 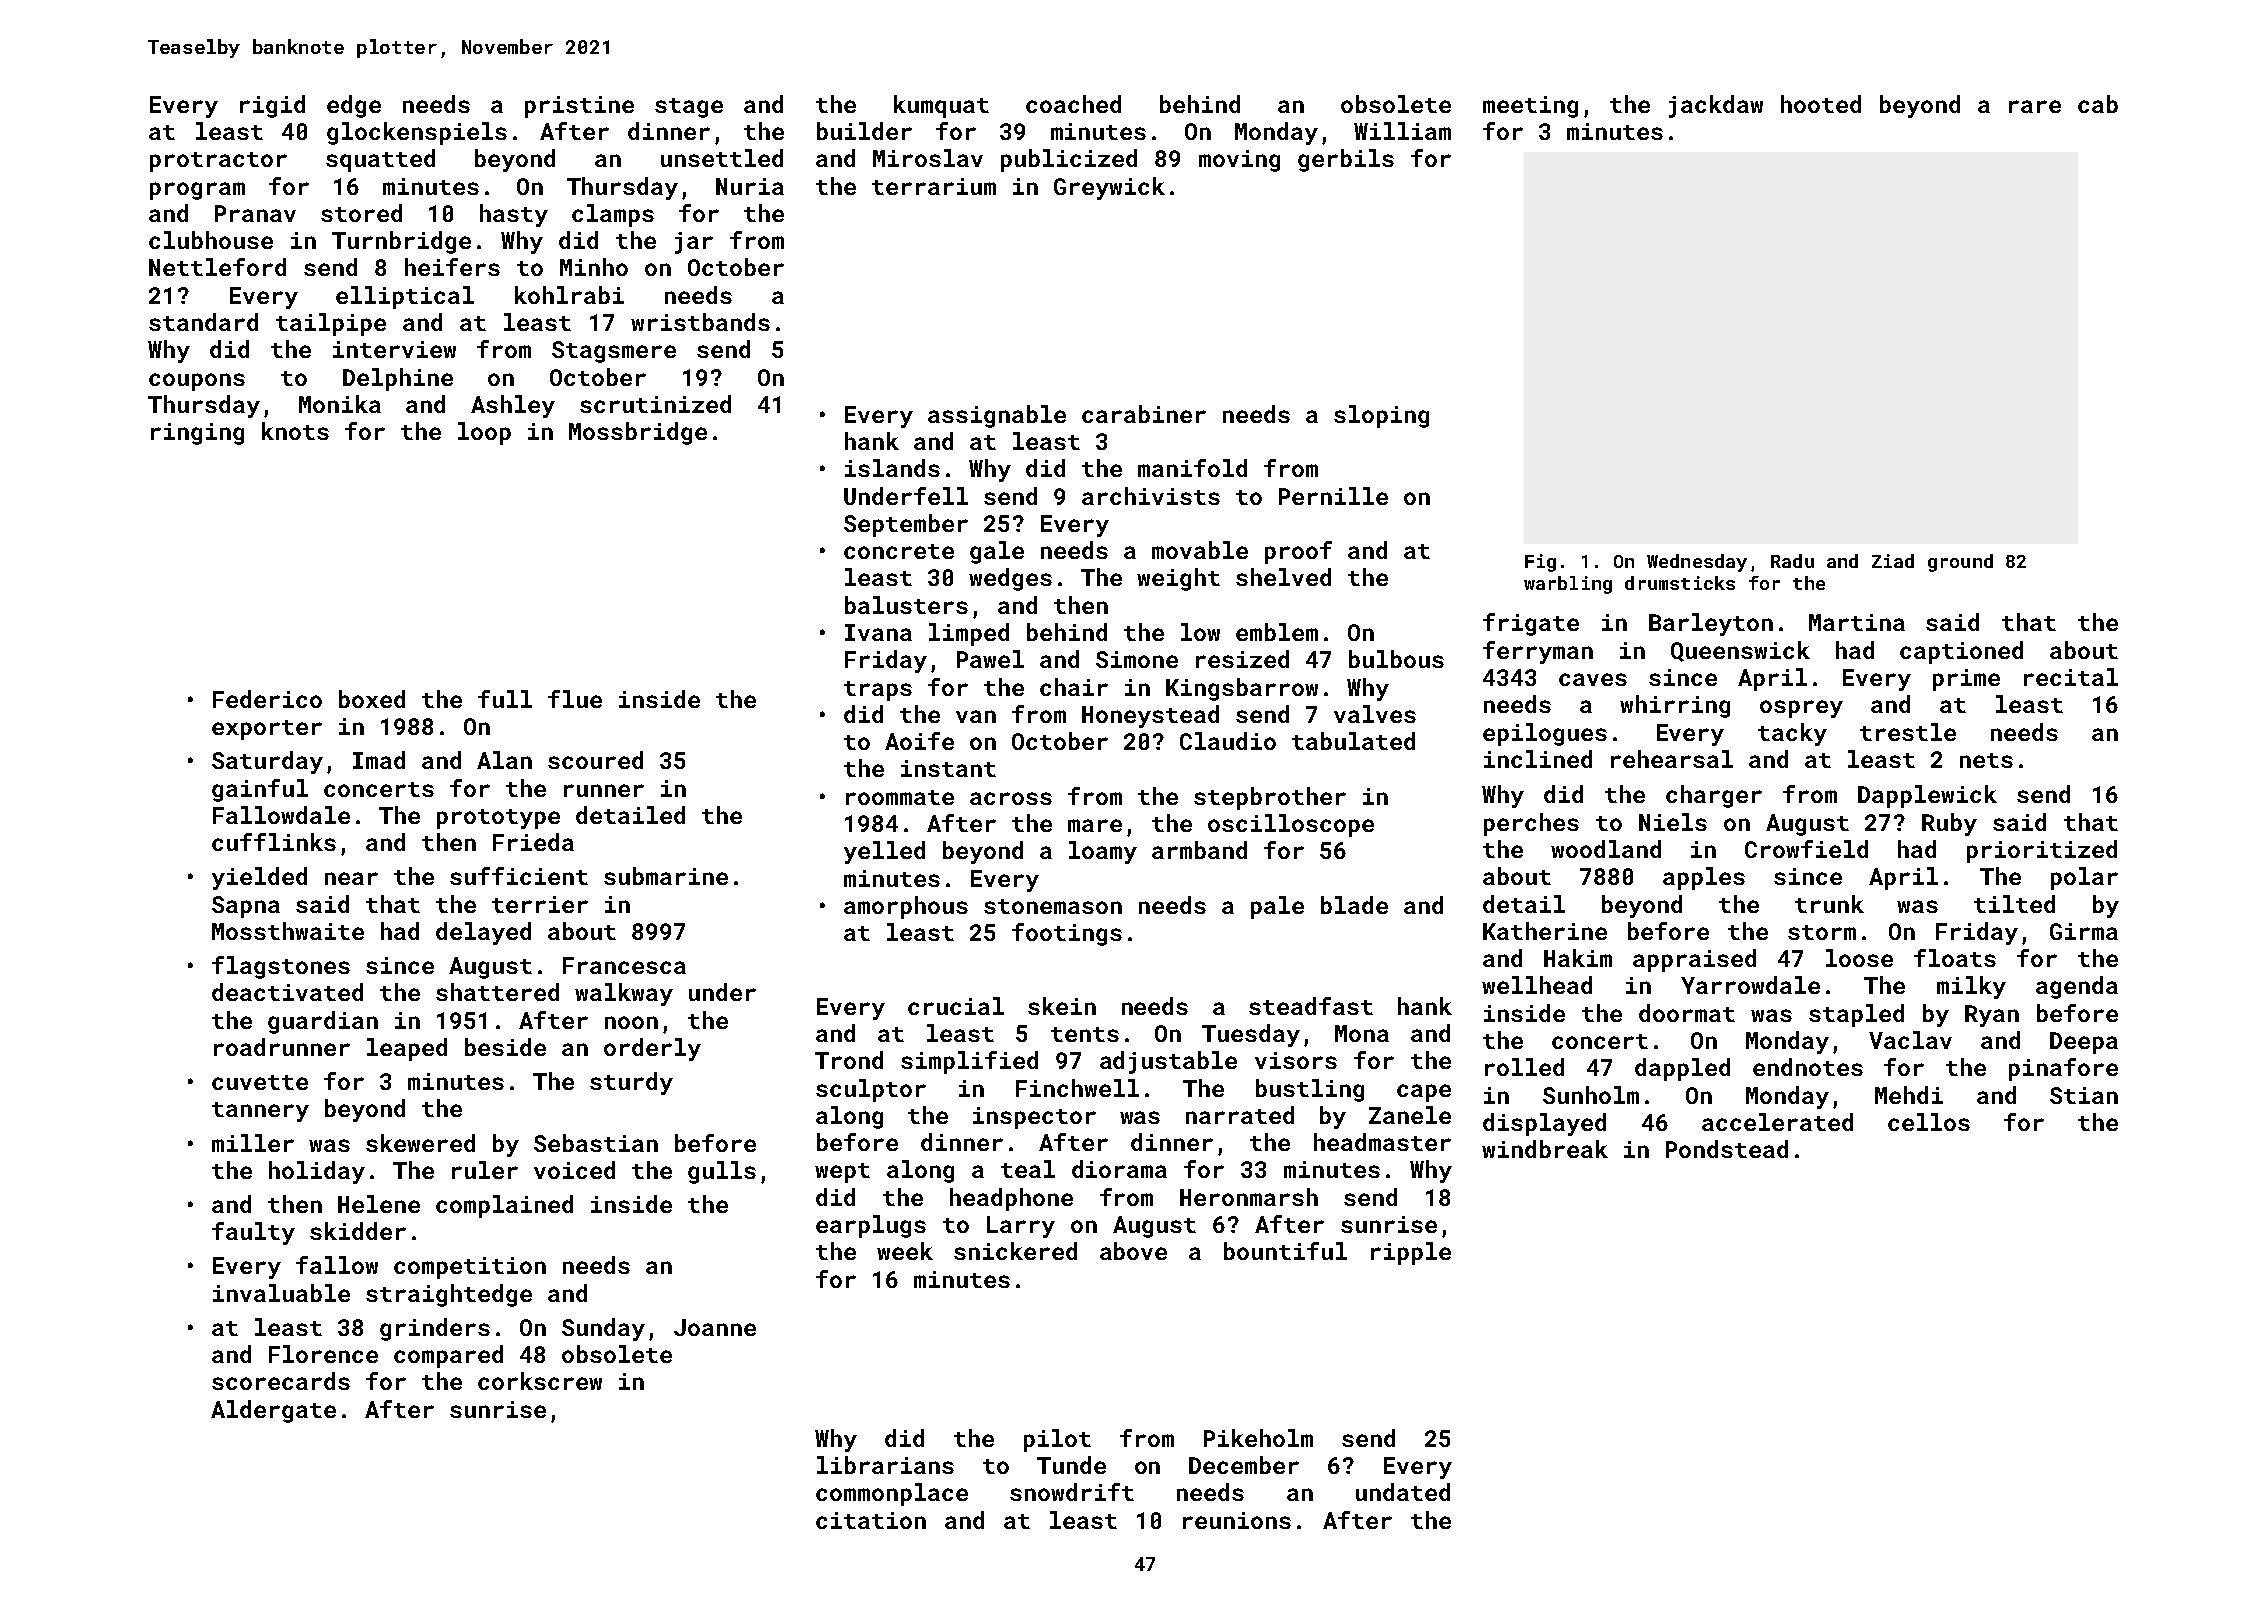 I want to click on ground, so click(x=1960, y=563).
